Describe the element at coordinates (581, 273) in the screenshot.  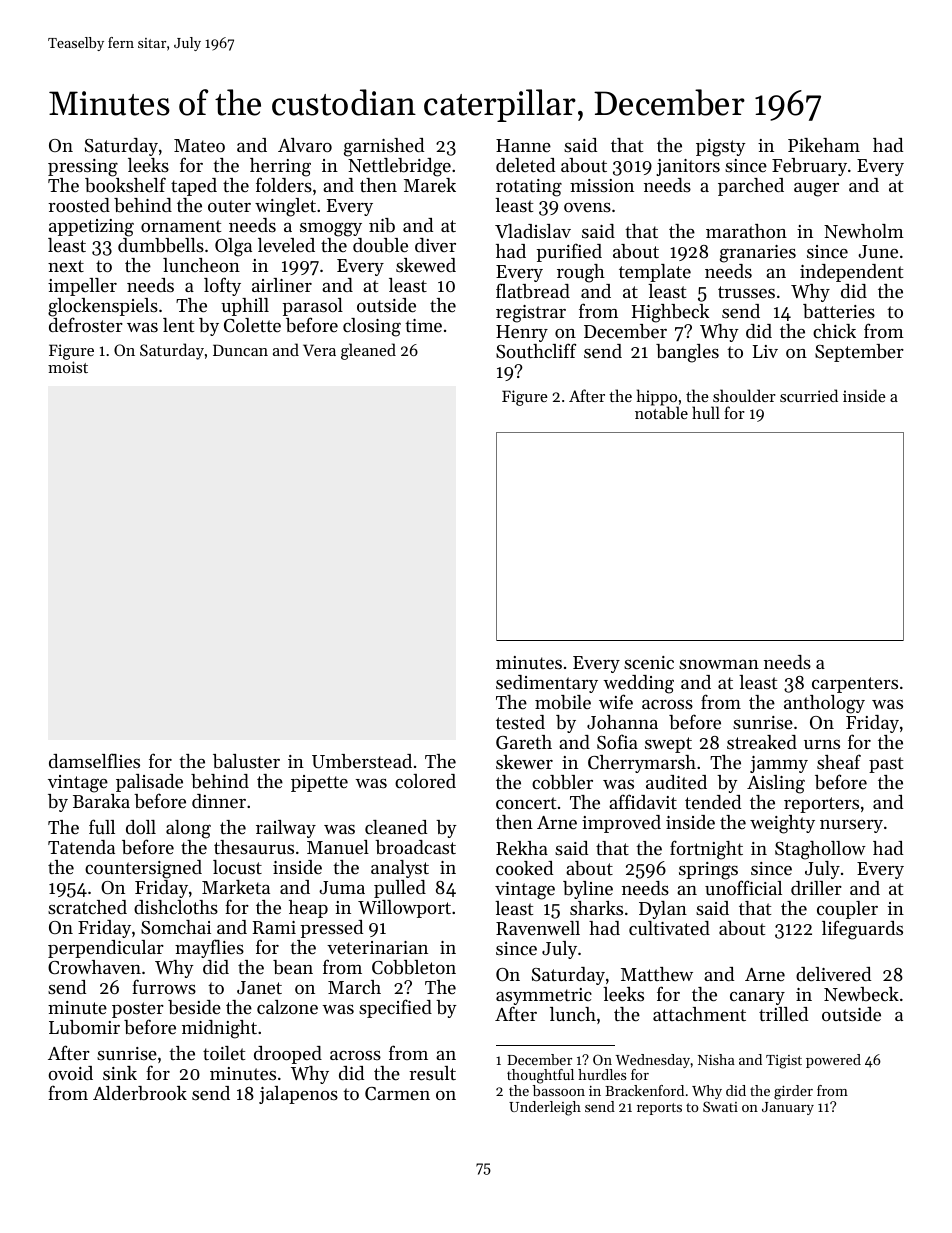
I see `rough` at that location.
